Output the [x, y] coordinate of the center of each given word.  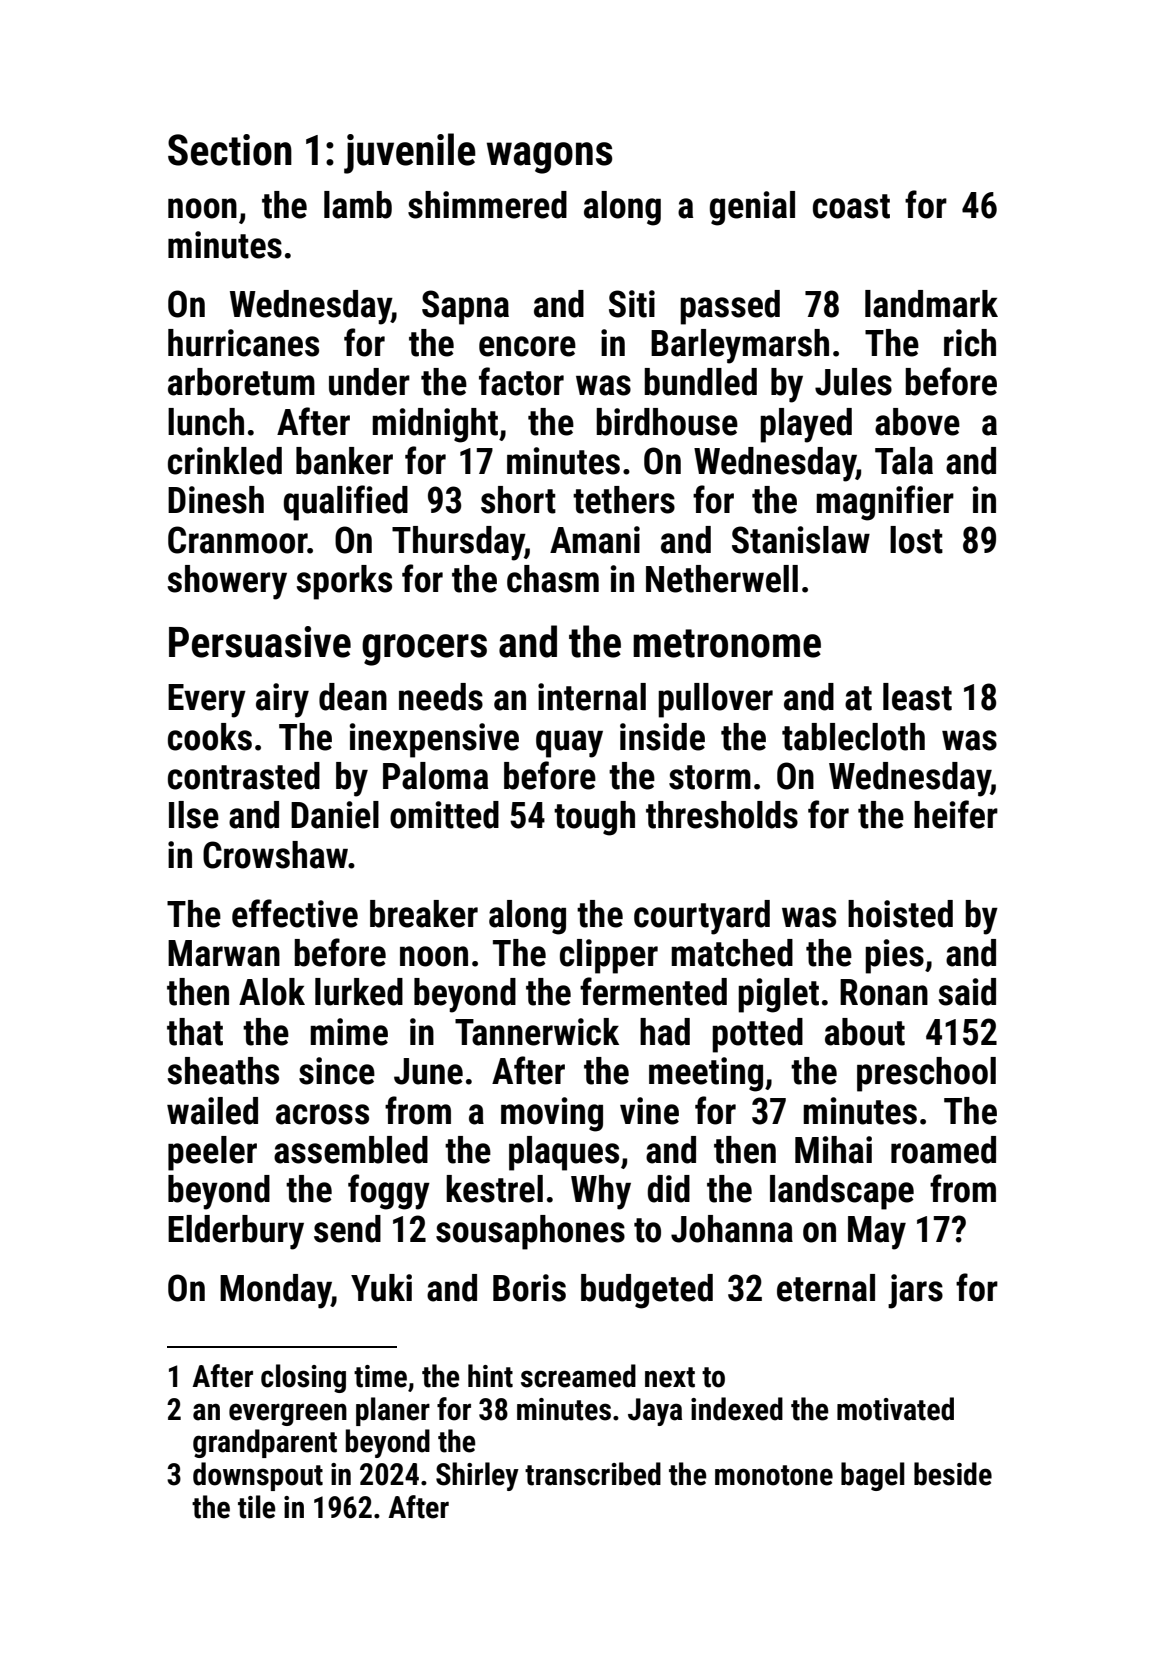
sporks [344, 582]
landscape [842, 1192]
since [337, 1071]
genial [752, 208]
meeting [706, 1074]
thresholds [722, 815]
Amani [595, 540]
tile [257, 1507]
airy [282, 700]
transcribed [593, 1474]
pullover [715, 700]
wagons [549, 158]
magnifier [885, 503]
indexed [737, 1409]
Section [230, 150]
